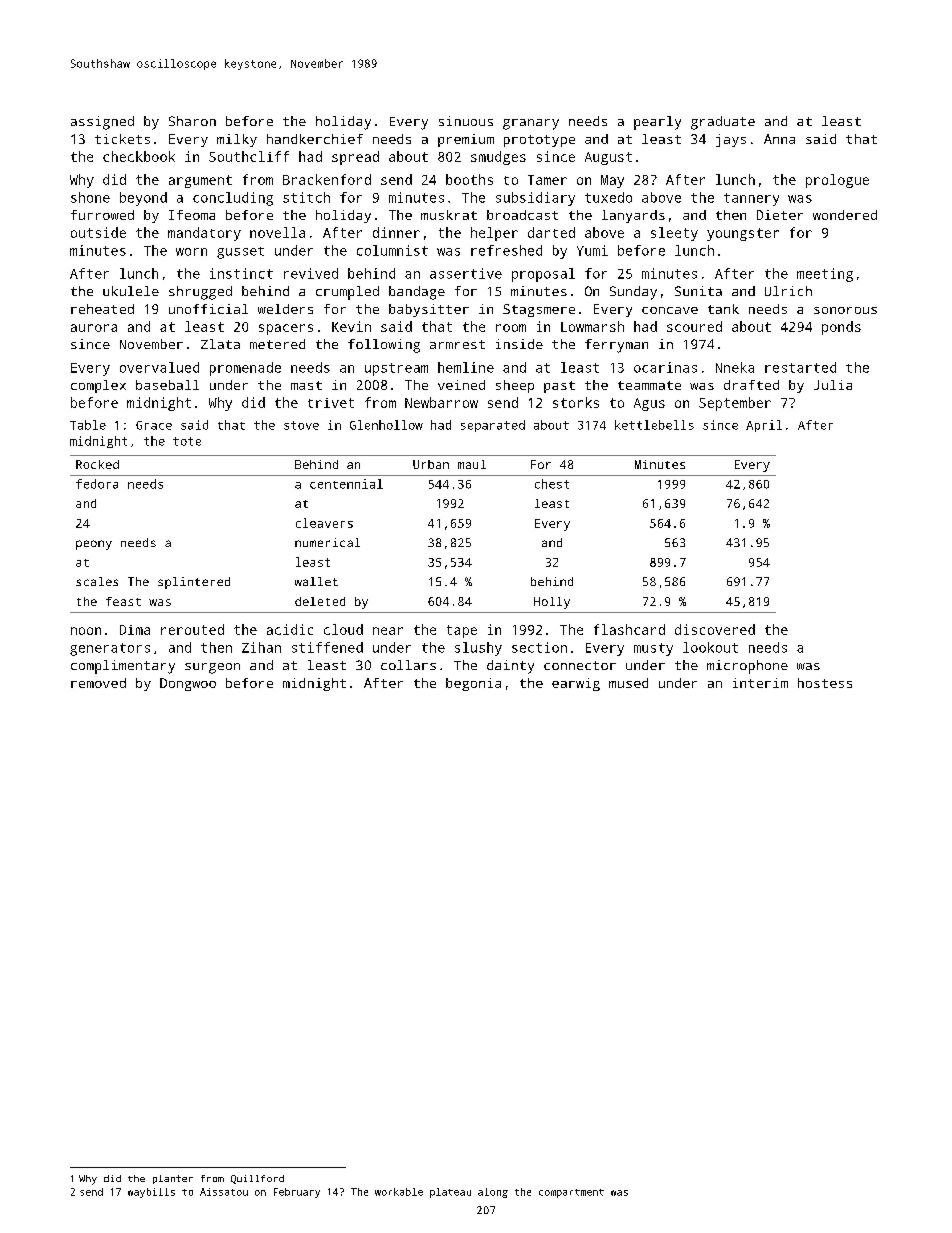 This screenshot has height=1233, width=952. I want to click on interim, so click(760, 683).
